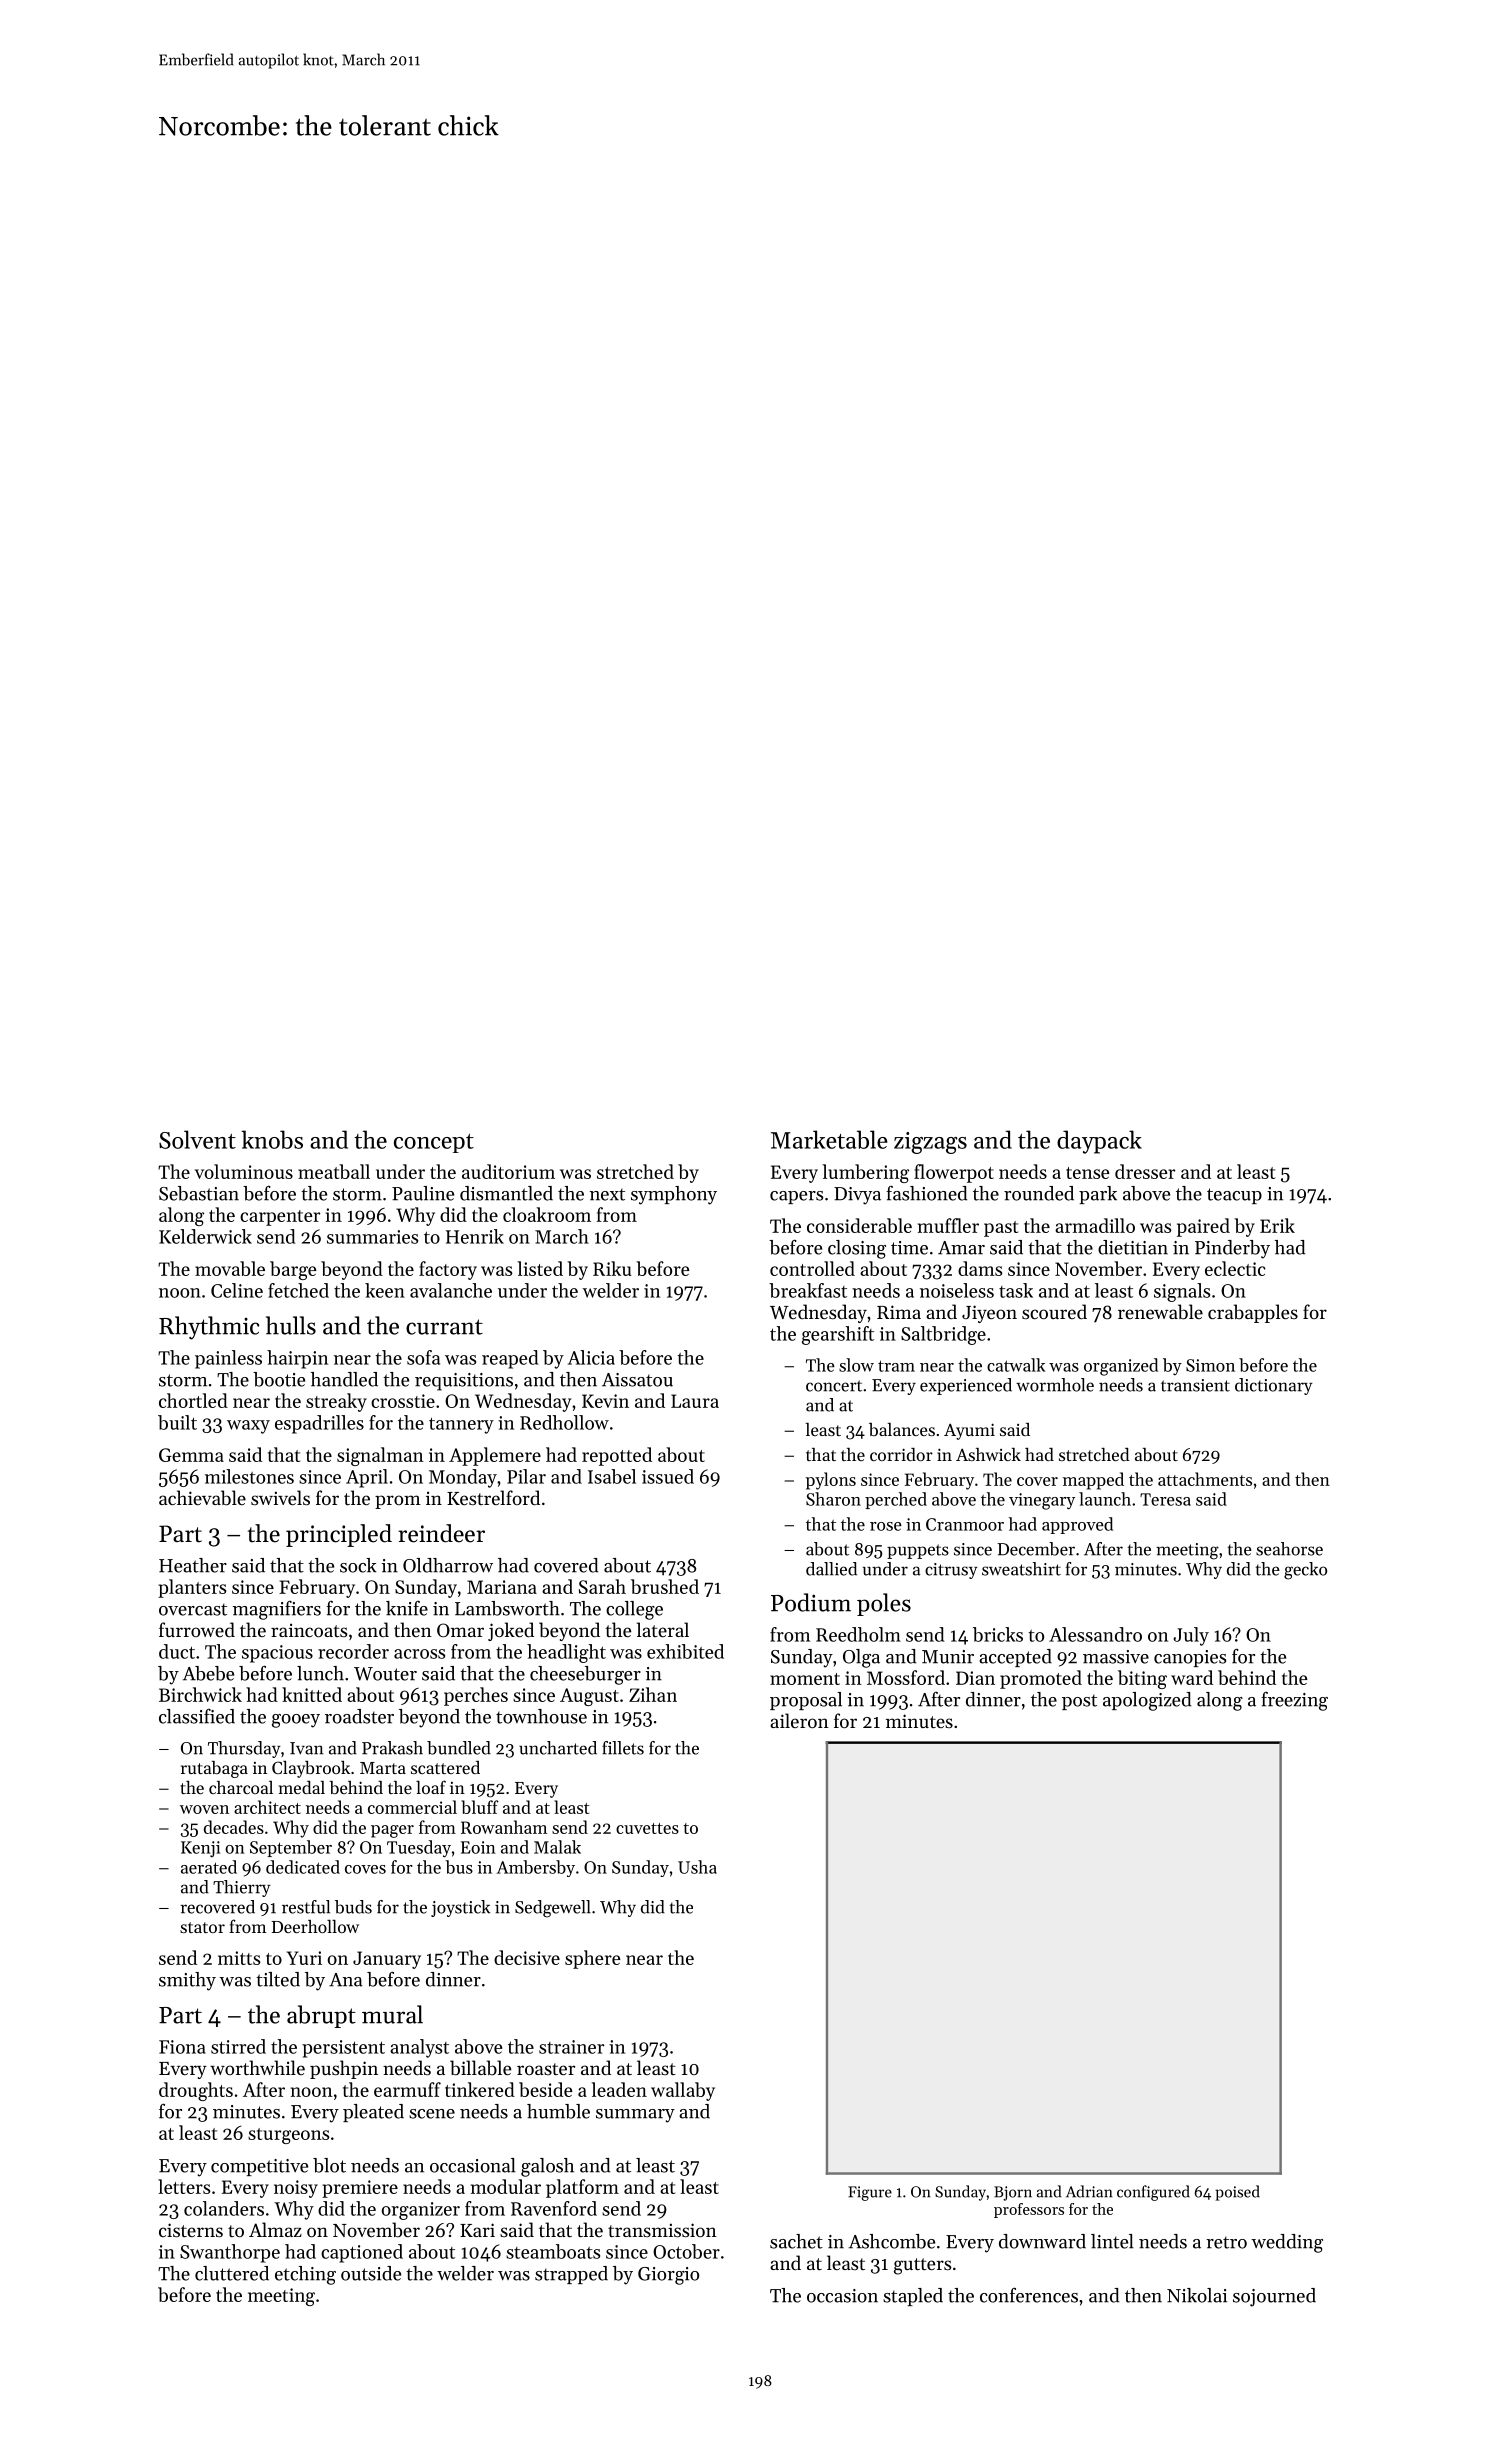 Image resolution: width=1496 pixels, height=2464 pixels. What do you see at coordinates (602, 1586) in the screenshot?
I see `Sarah` at bounding box center [602, 1586].
